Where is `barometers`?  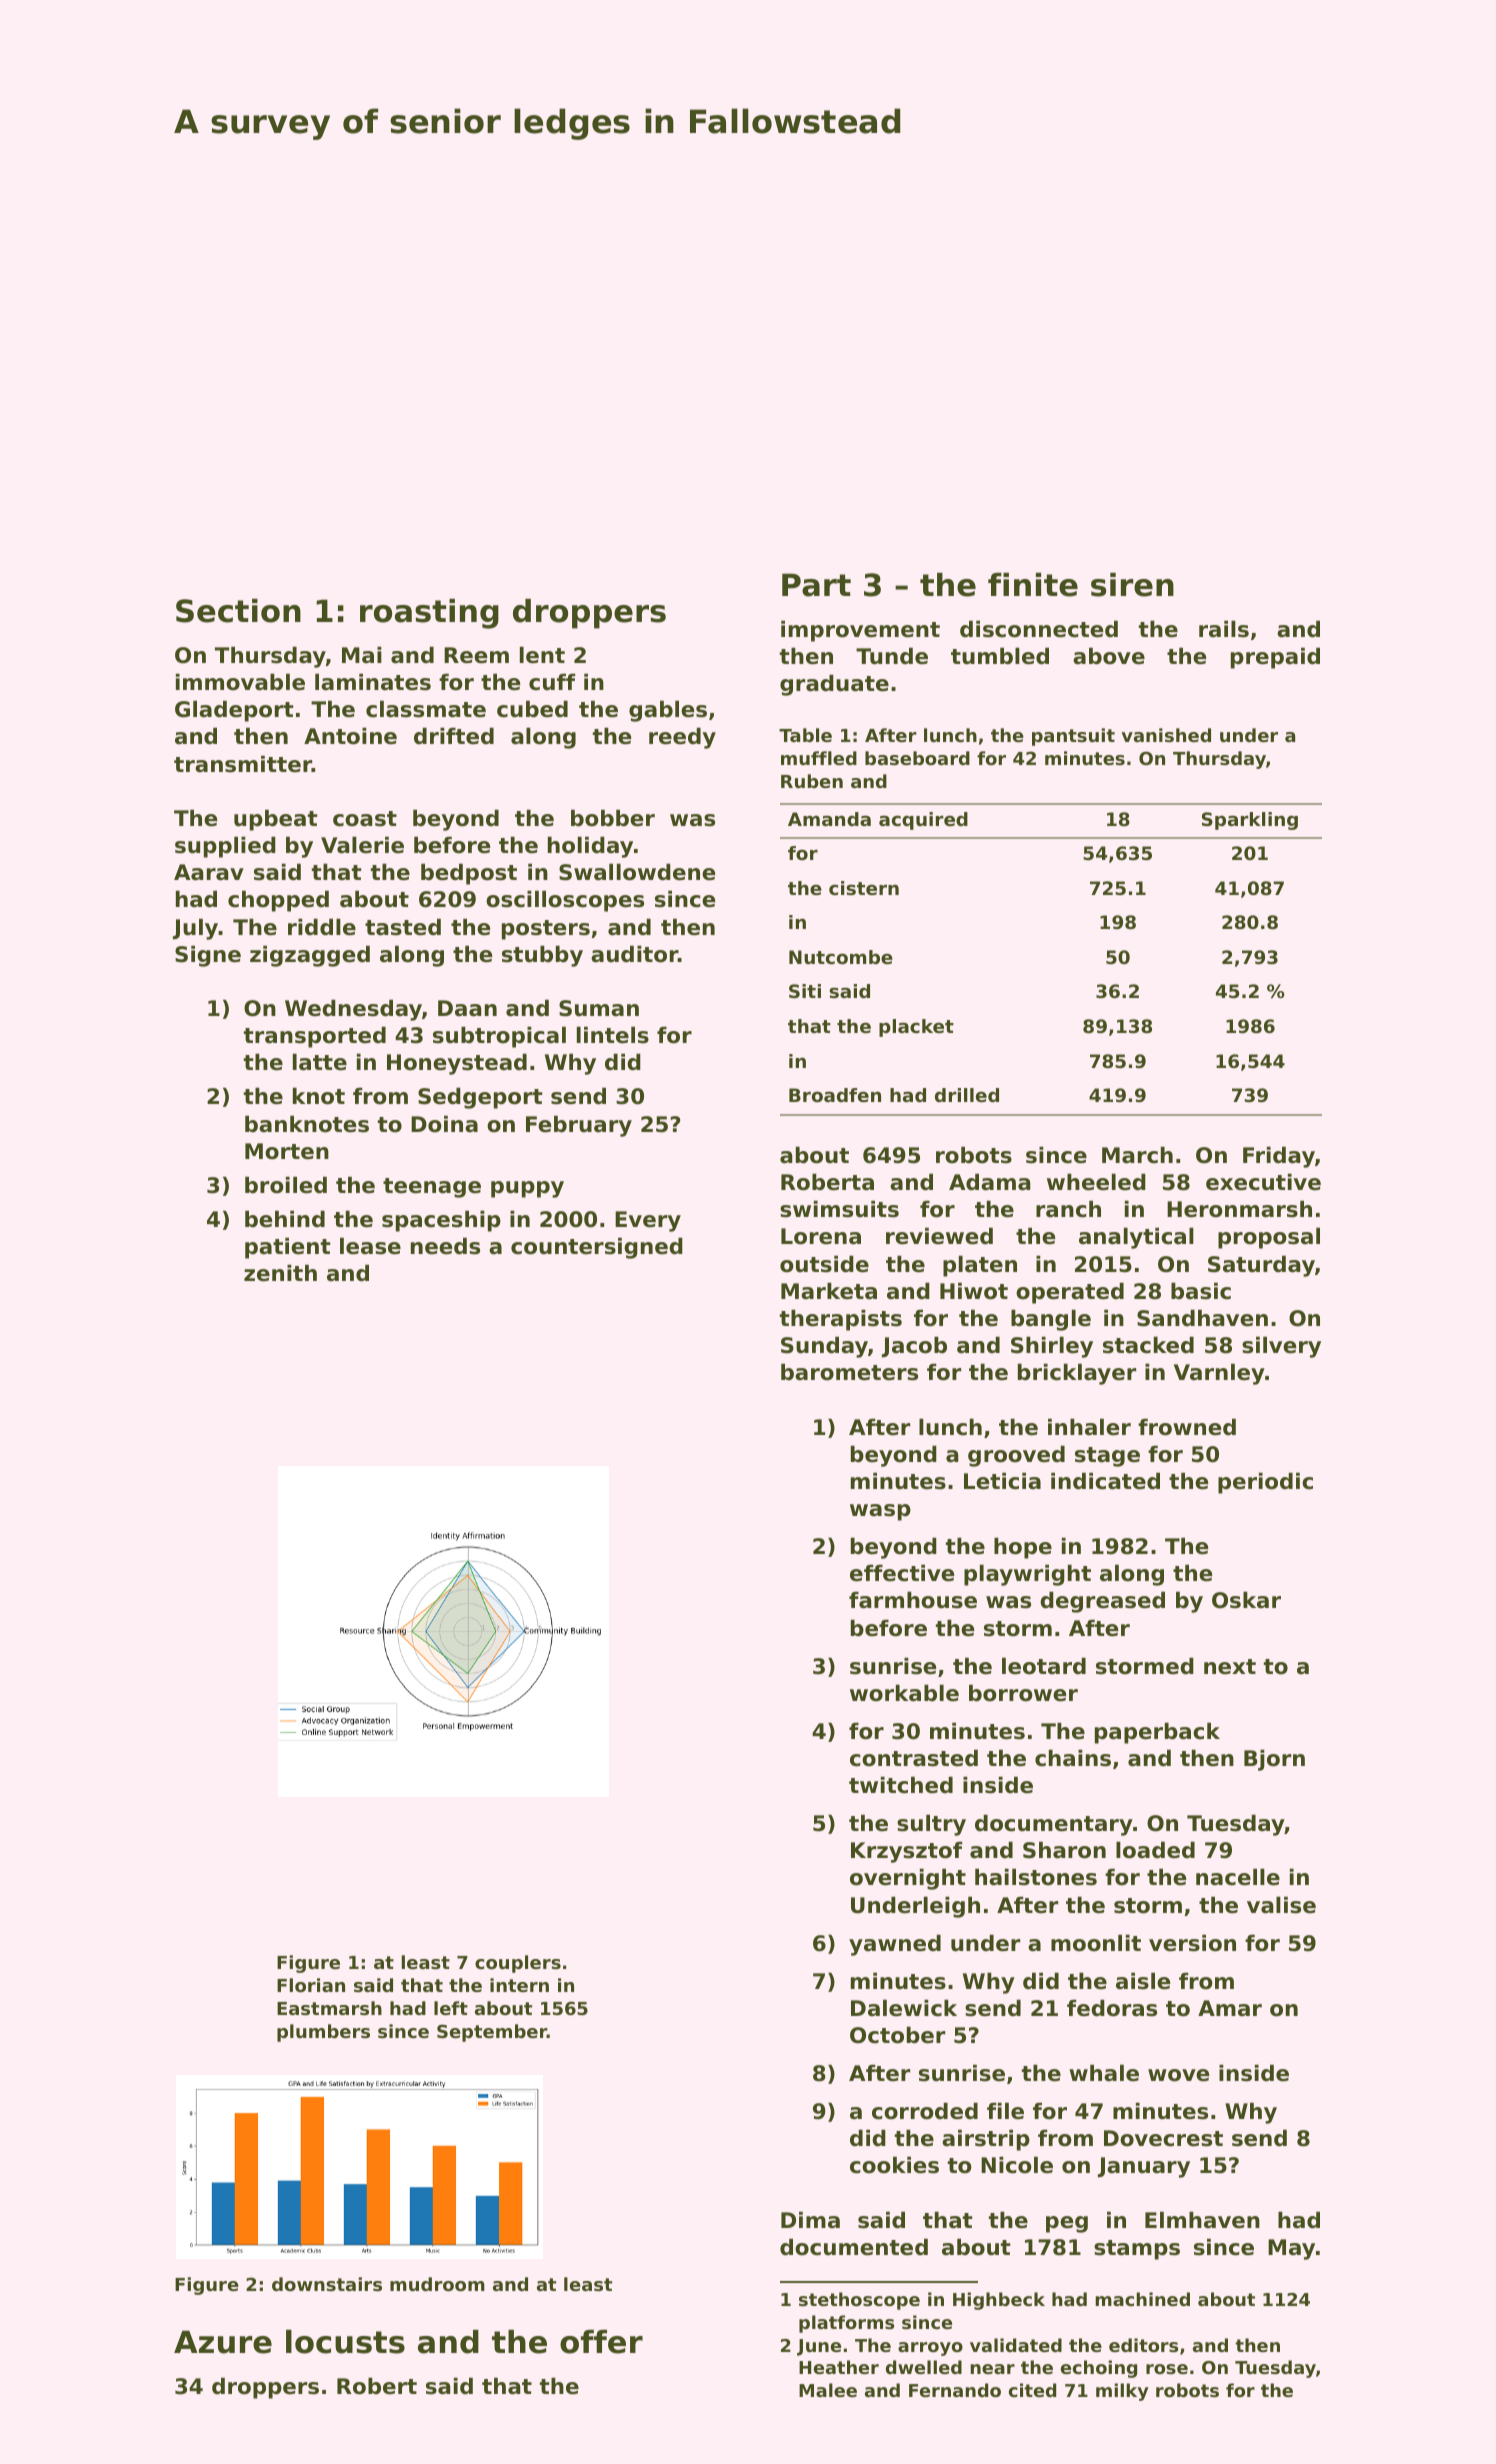
barometers is located at coordinates (849, 1372).
